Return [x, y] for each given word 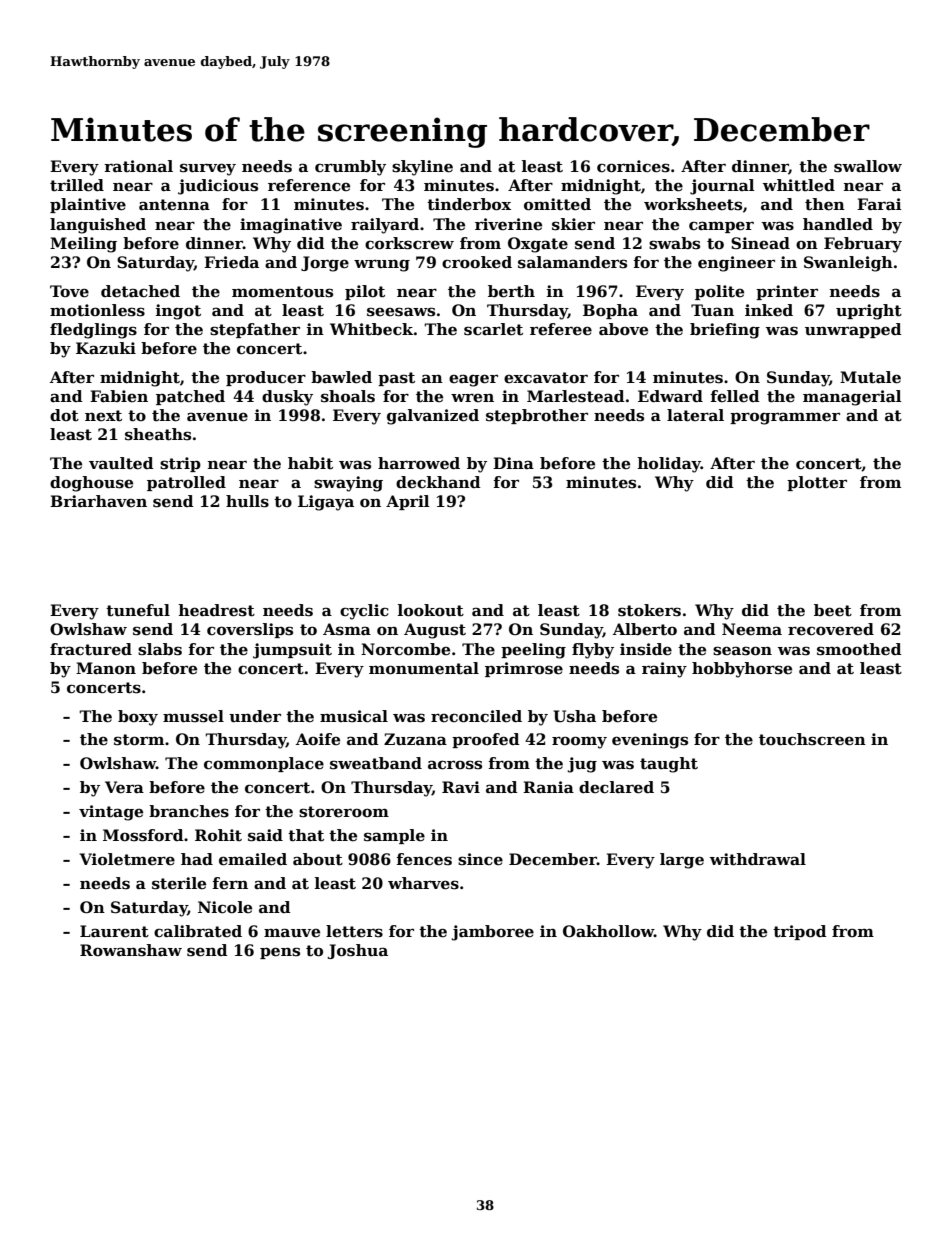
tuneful [138, 610]
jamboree [492, 933]
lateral [695, 415]
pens [280, 953]
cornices [633, 166]
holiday [669, 465]
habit [310, 463]
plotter [817, 483]
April [408, 502]
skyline [422, 168]
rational [138, 166]
